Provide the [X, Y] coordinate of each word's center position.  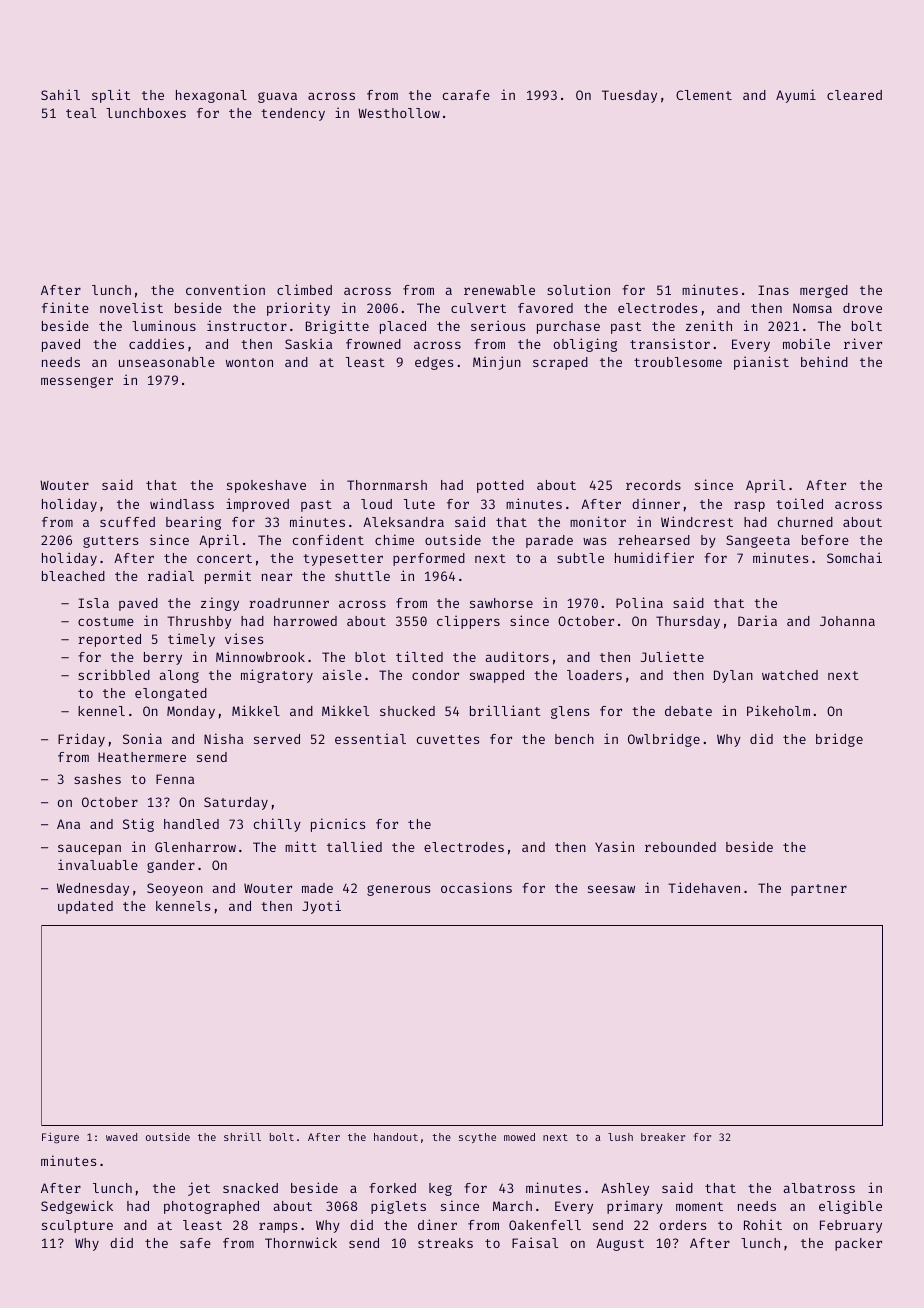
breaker [663, 1137]
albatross [819, 1188]
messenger [77, 382]
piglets [398, 1207]
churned [805, 522]
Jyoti [321, 907]
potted [500, 486]
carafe [466, 95]
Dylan [733, 676]
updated [85, 907]
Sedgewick [77, 1207]
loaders [594, 675]
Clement [704, 95]
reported [109, 640]
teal [81, 113]
